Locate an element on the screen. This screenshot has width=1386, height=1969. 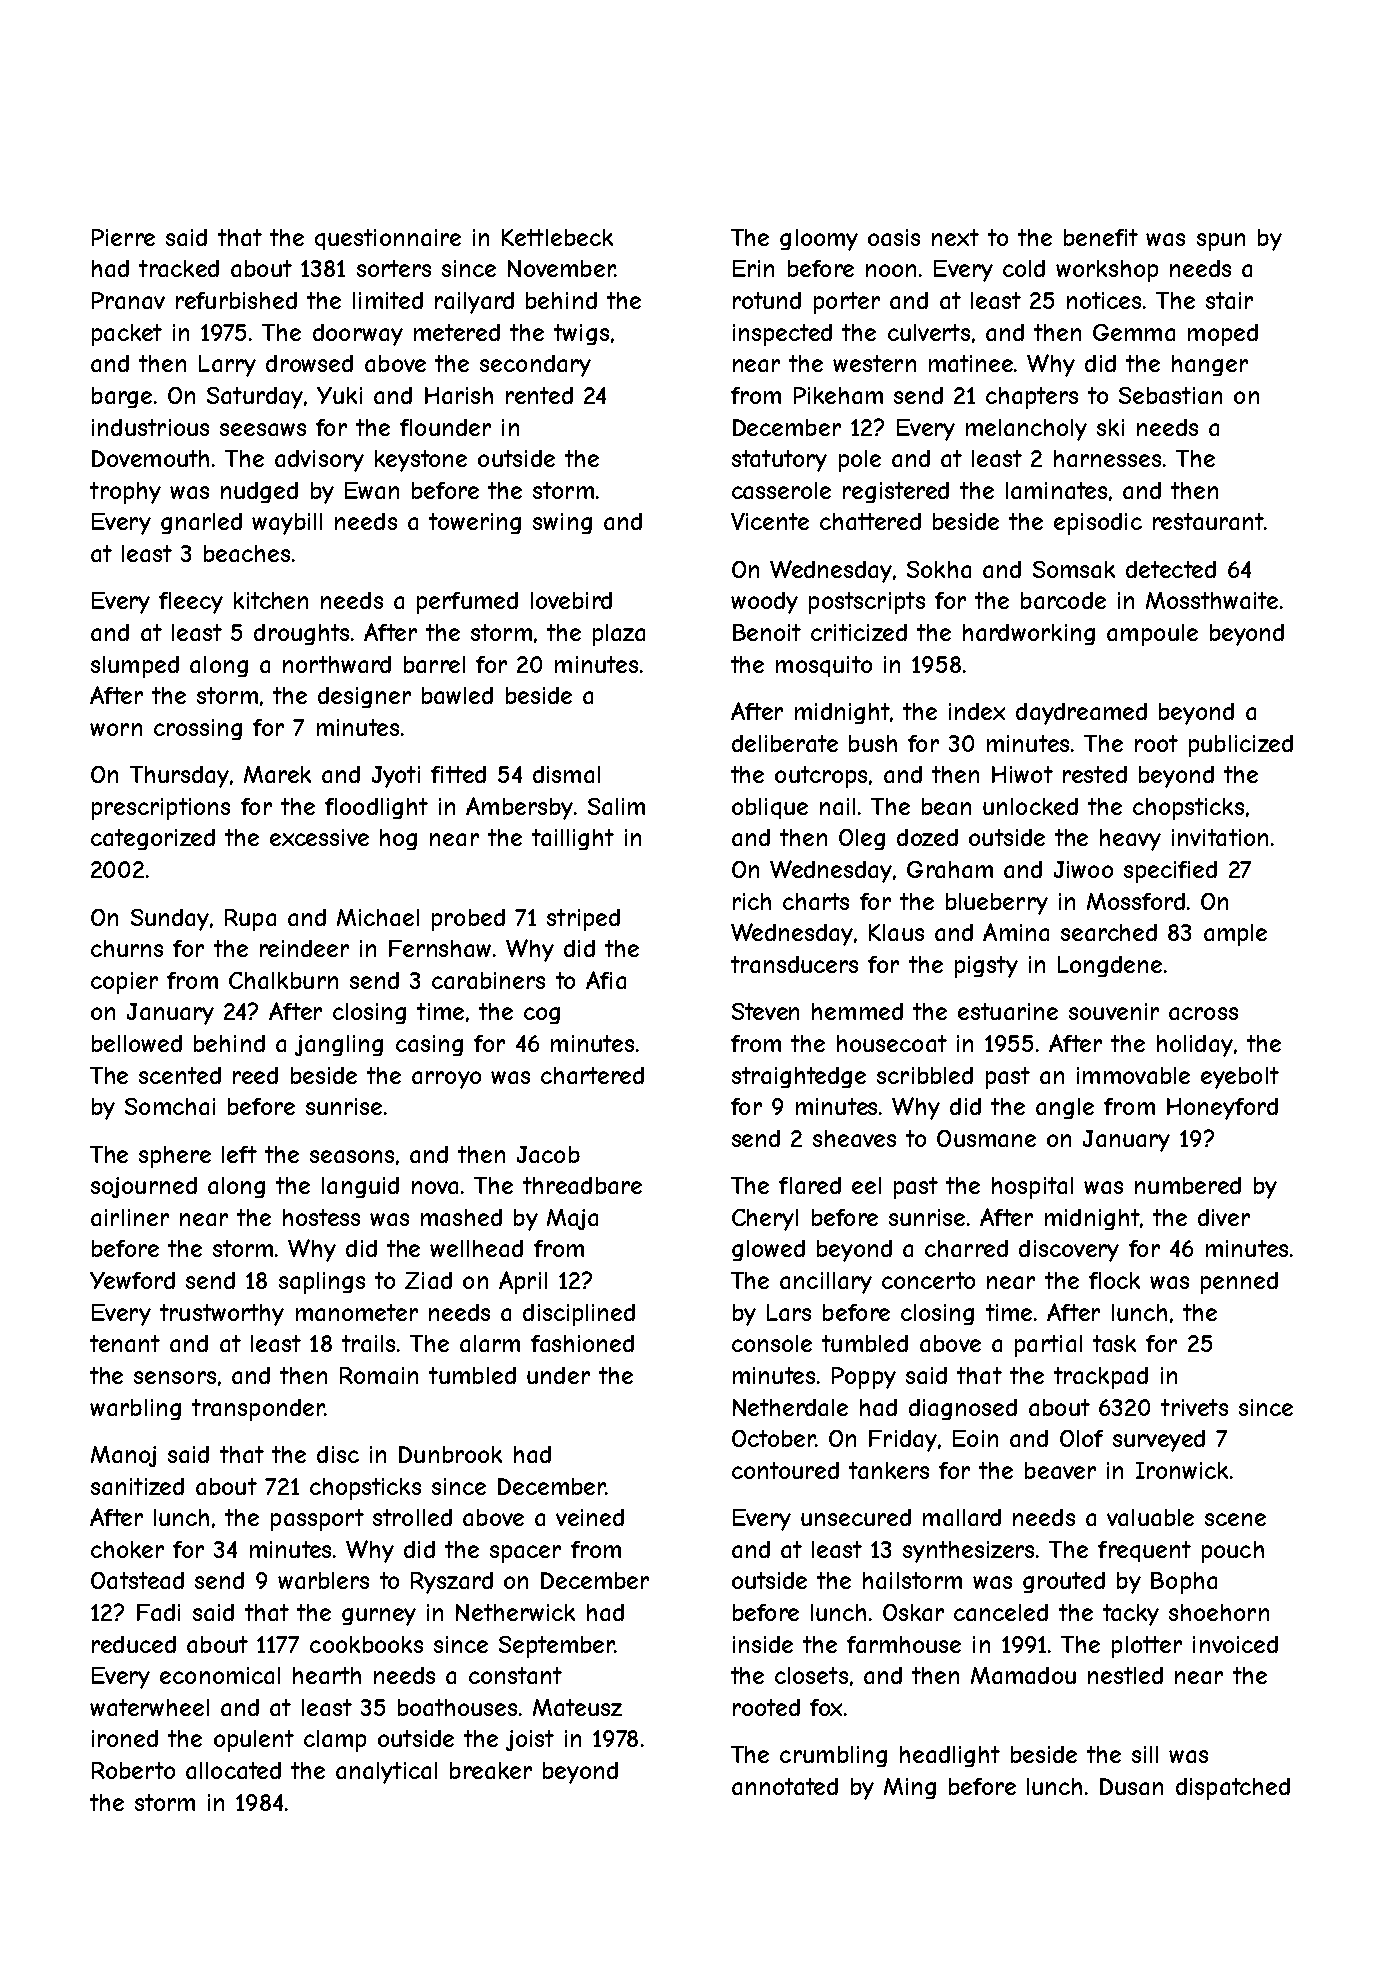
trophy is located at coordinates (125, 493).
